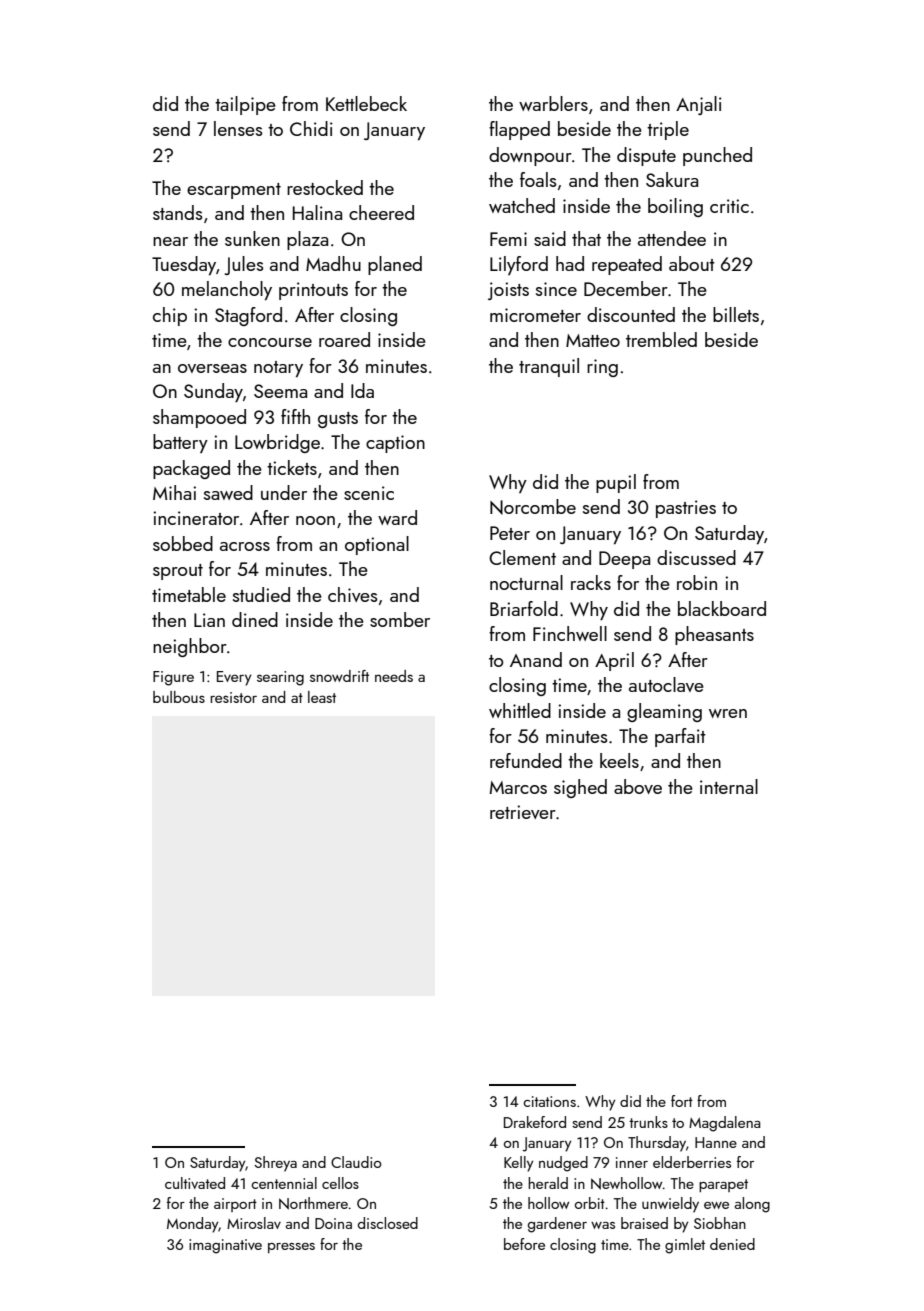 Image resolution: width=924 pixels, height=1311 pixels. I want to click on refunded, so click(526, 760).
